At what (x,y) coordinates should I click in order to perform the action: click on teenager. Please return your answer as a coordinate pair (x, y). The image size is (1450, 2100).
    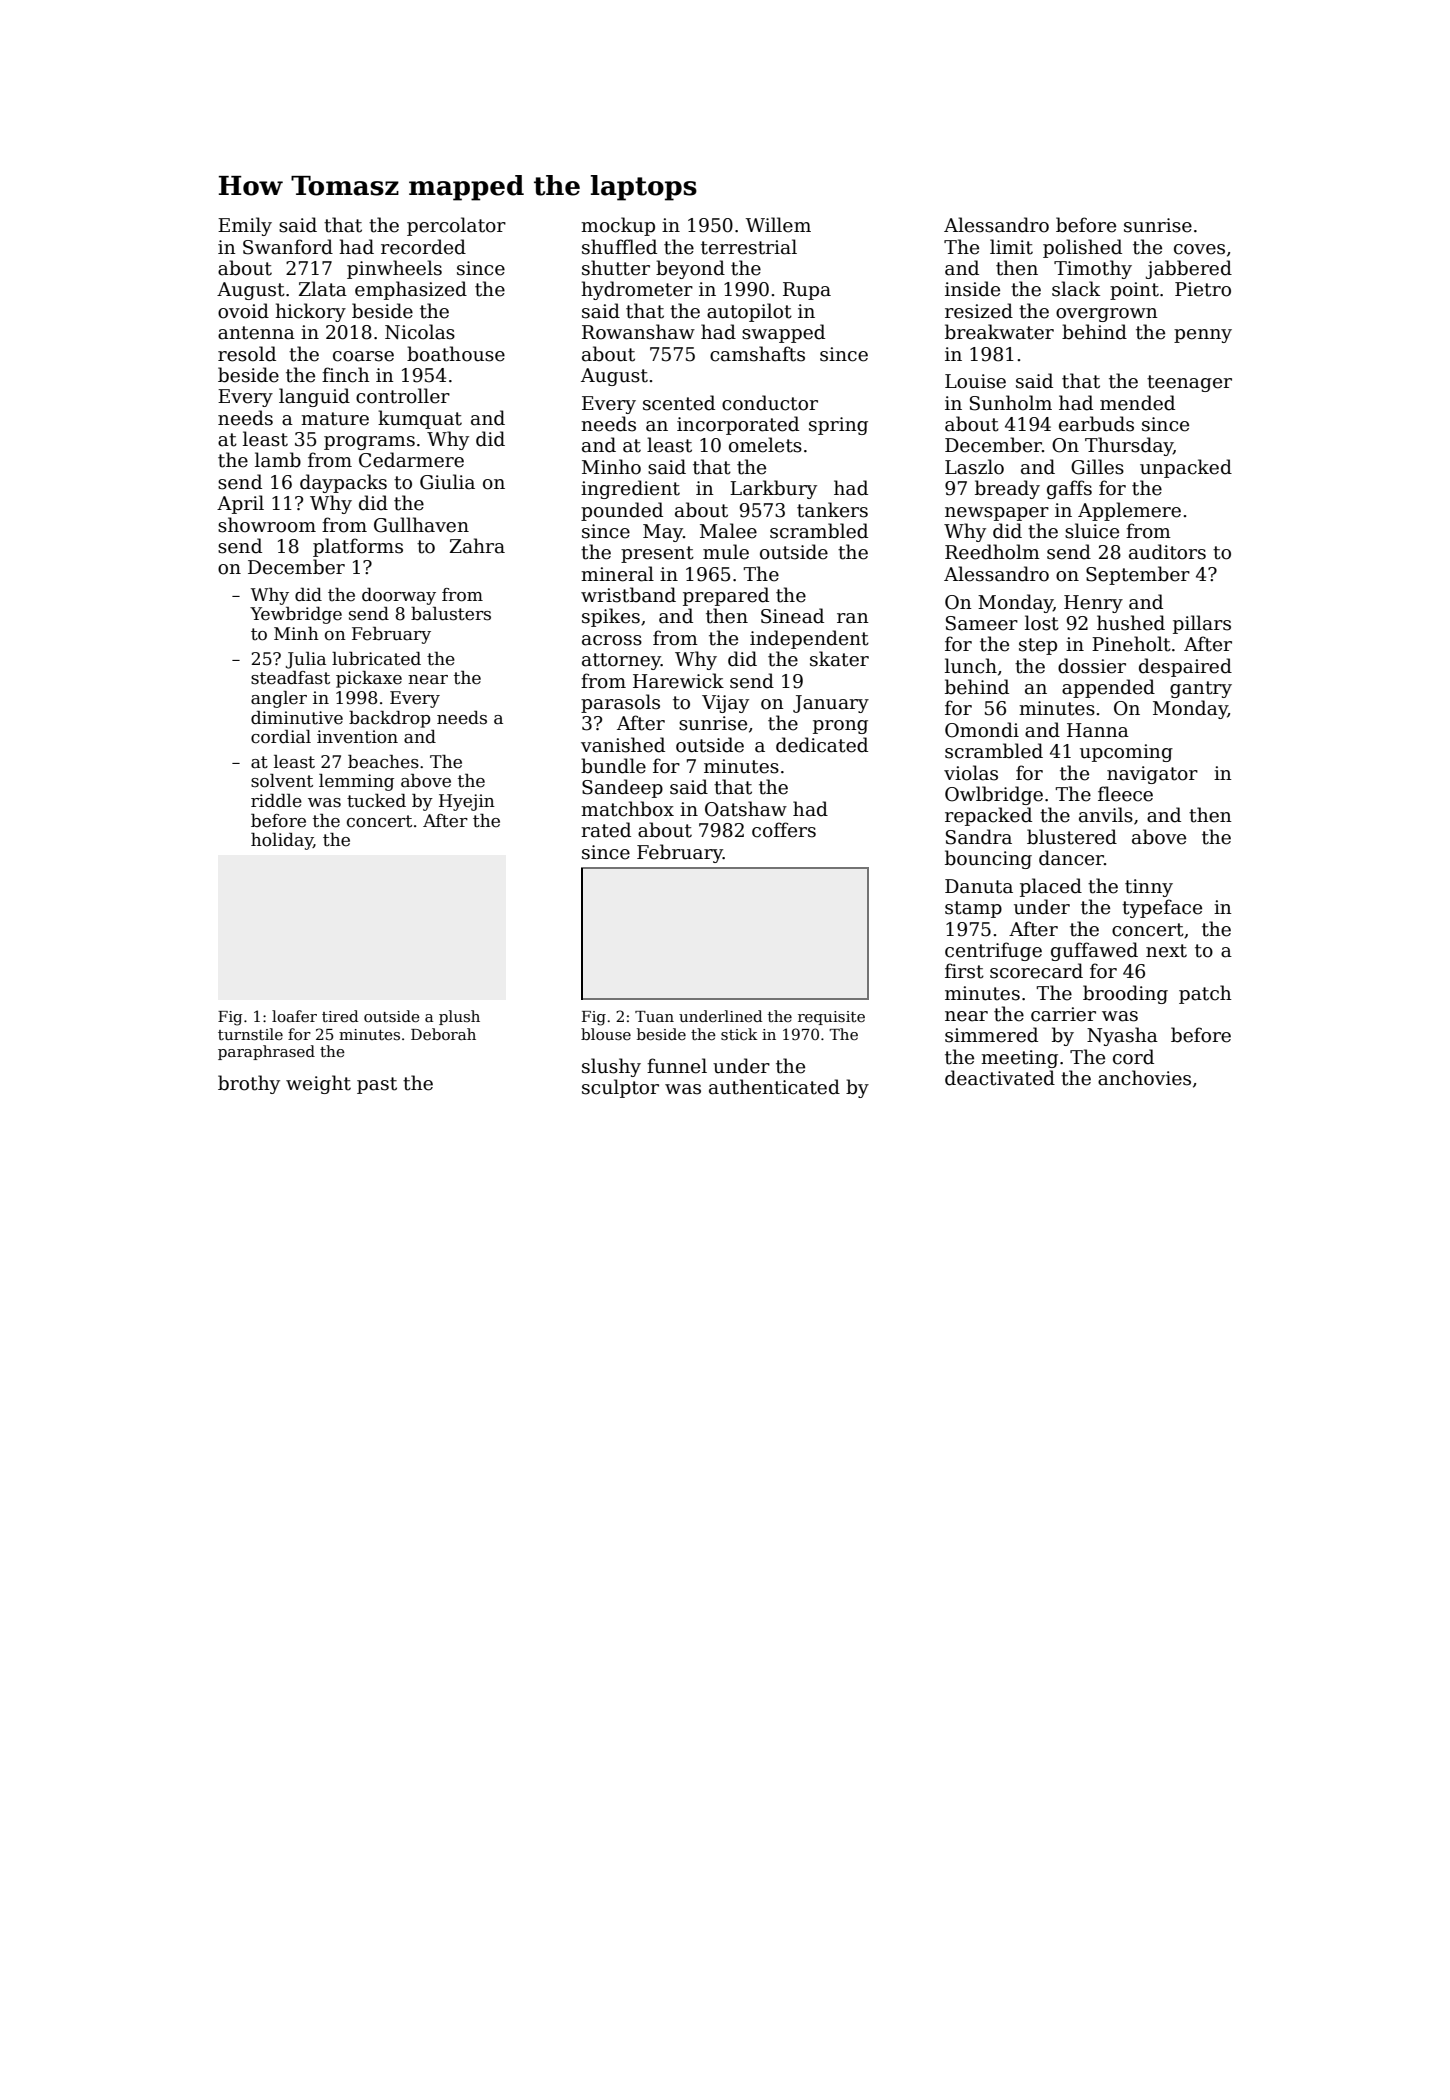
    Looking at the image, I should click on (1189, 383).
